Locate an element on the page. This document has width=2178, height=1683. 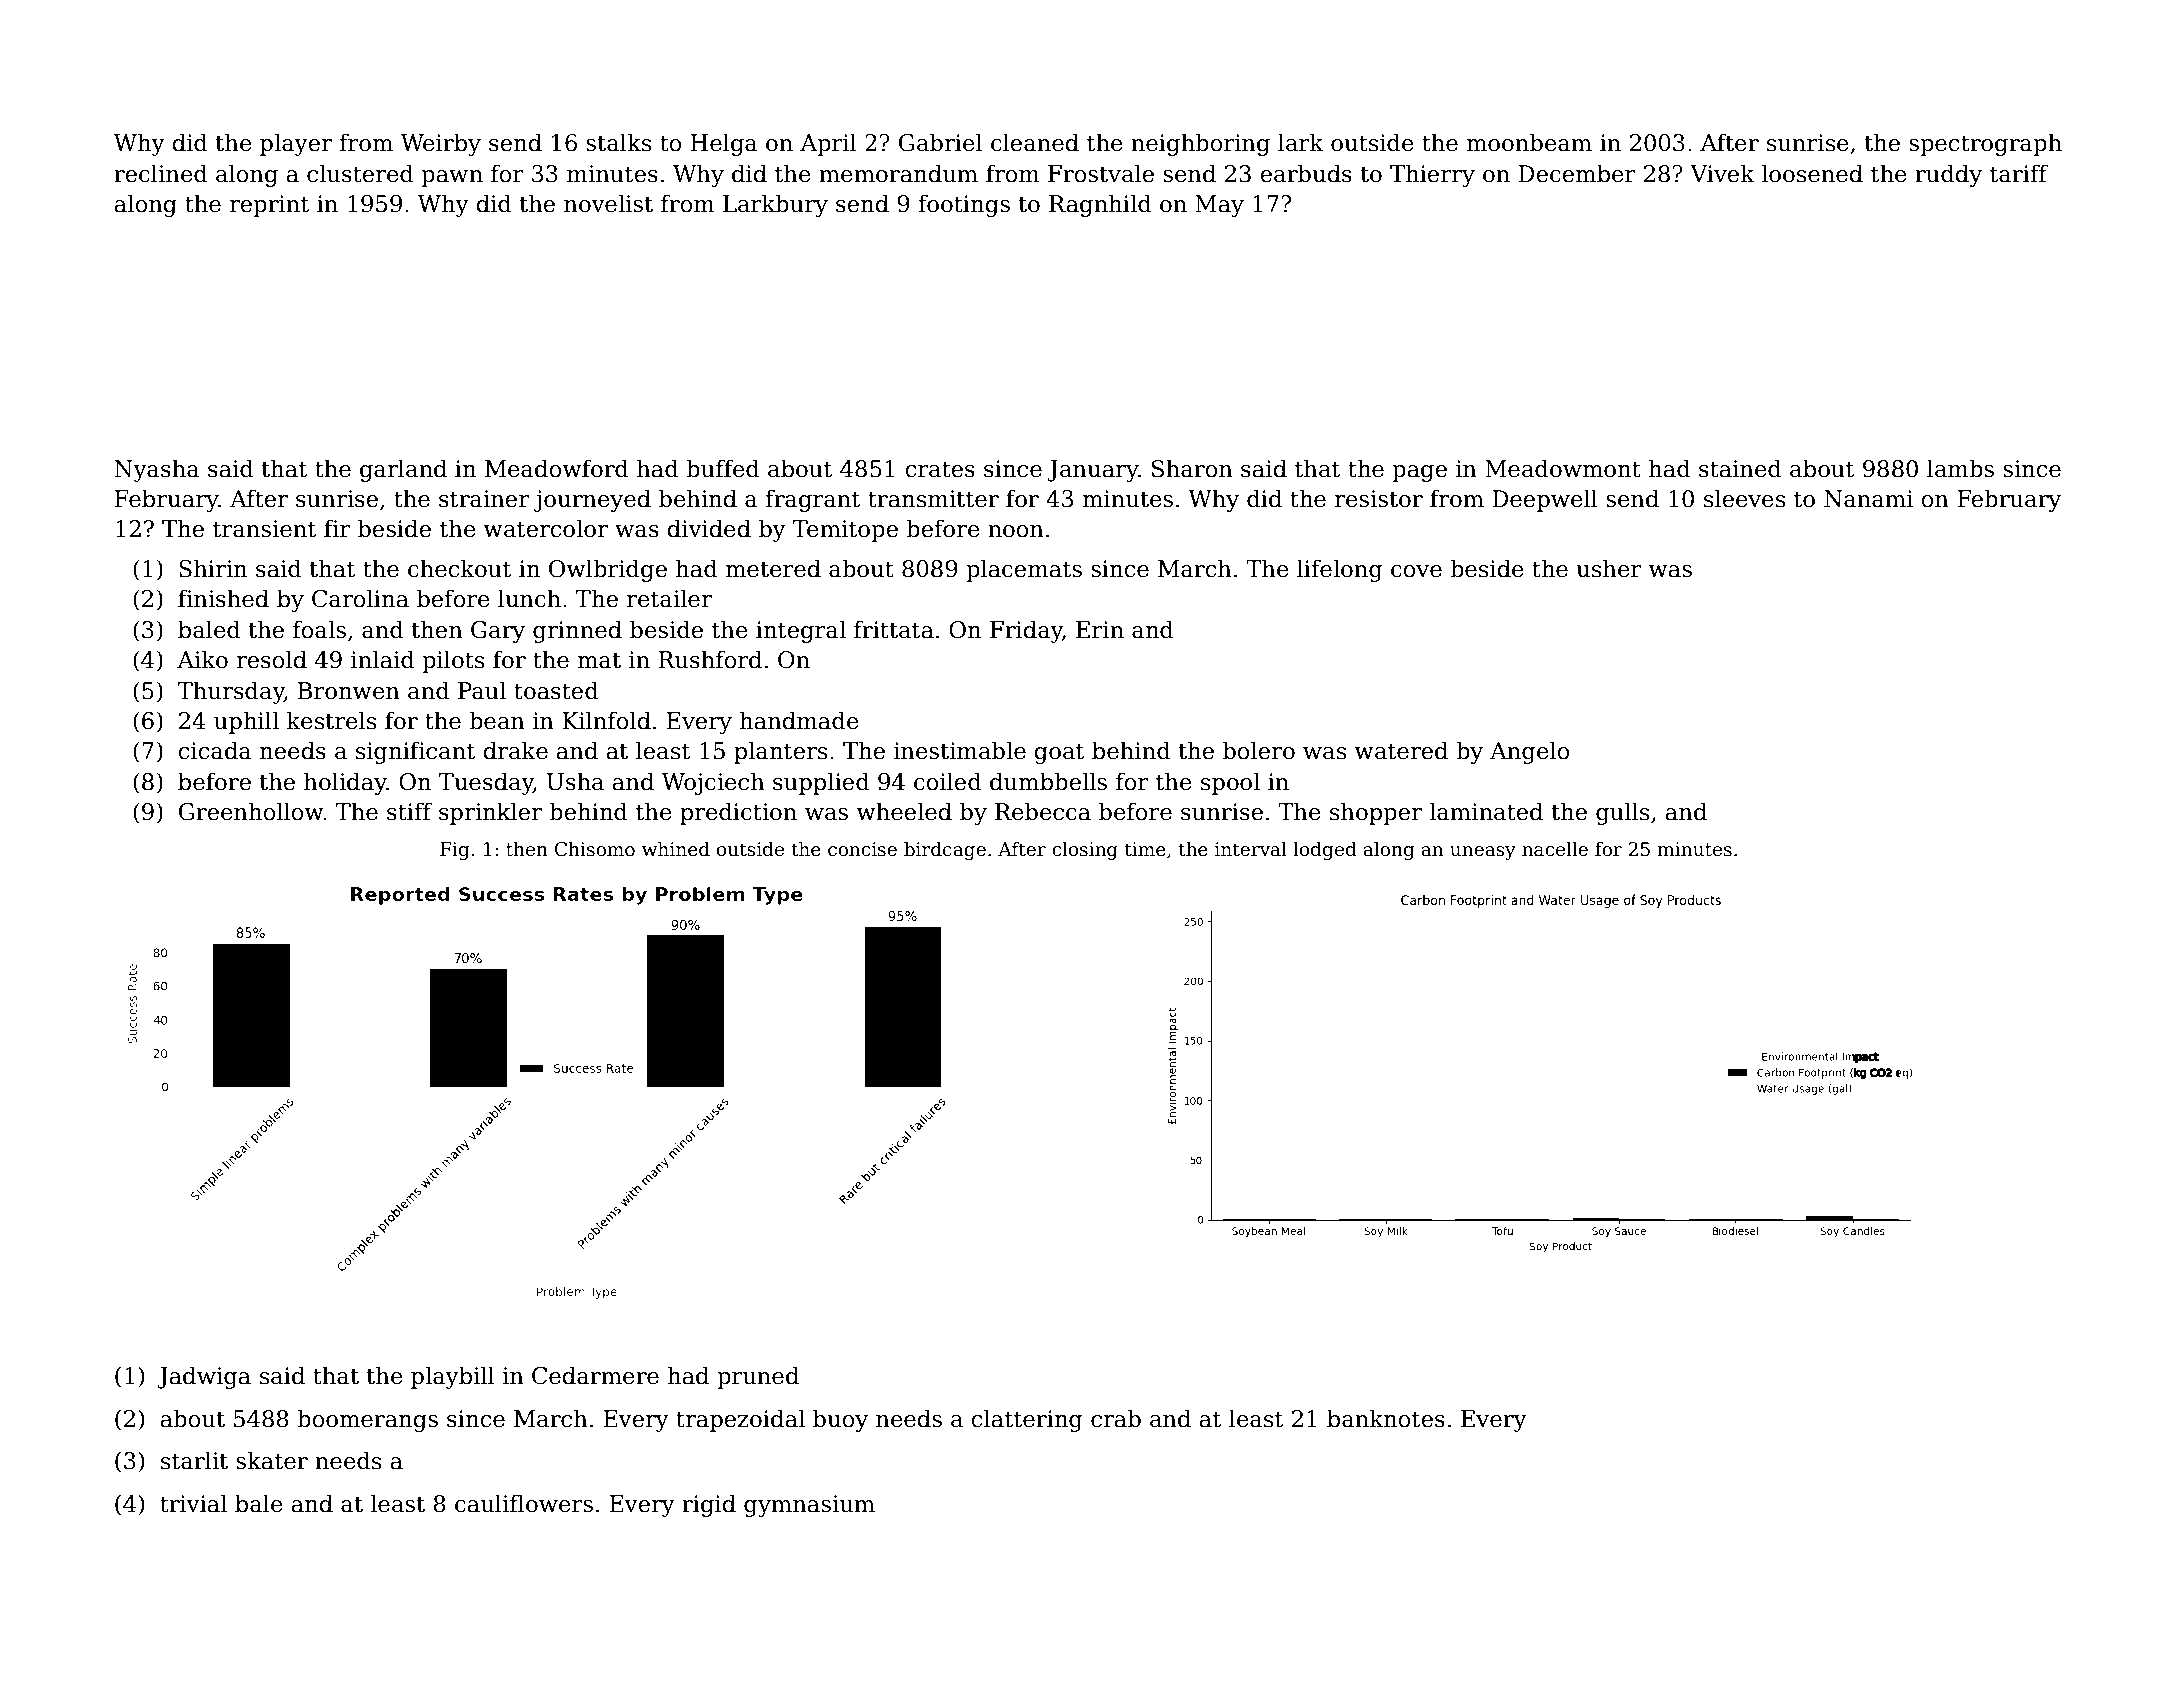
tariff is located at coordinates (2019, 173).
